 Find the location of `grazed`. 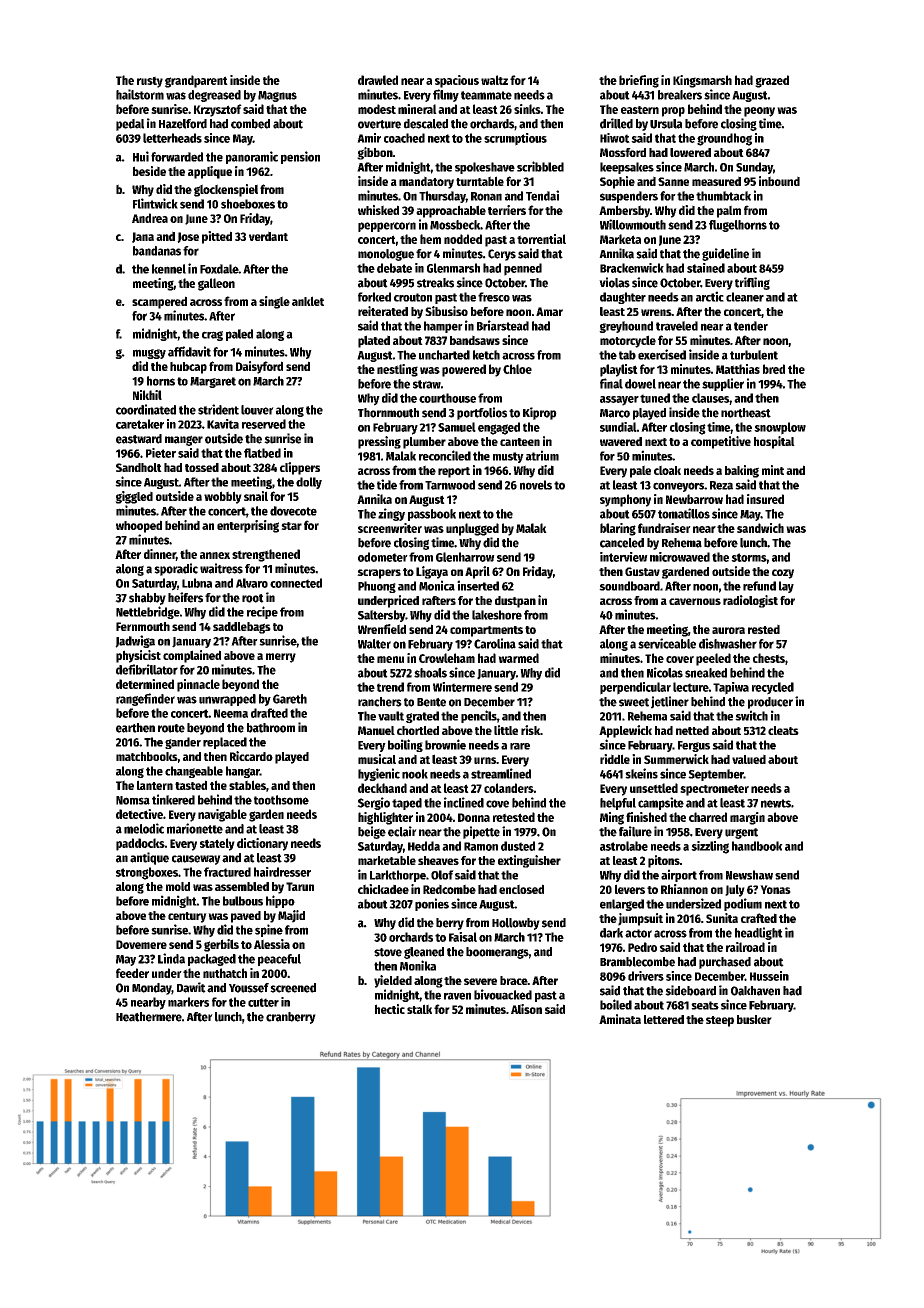

grazed is located at coordinates (772, 81).
